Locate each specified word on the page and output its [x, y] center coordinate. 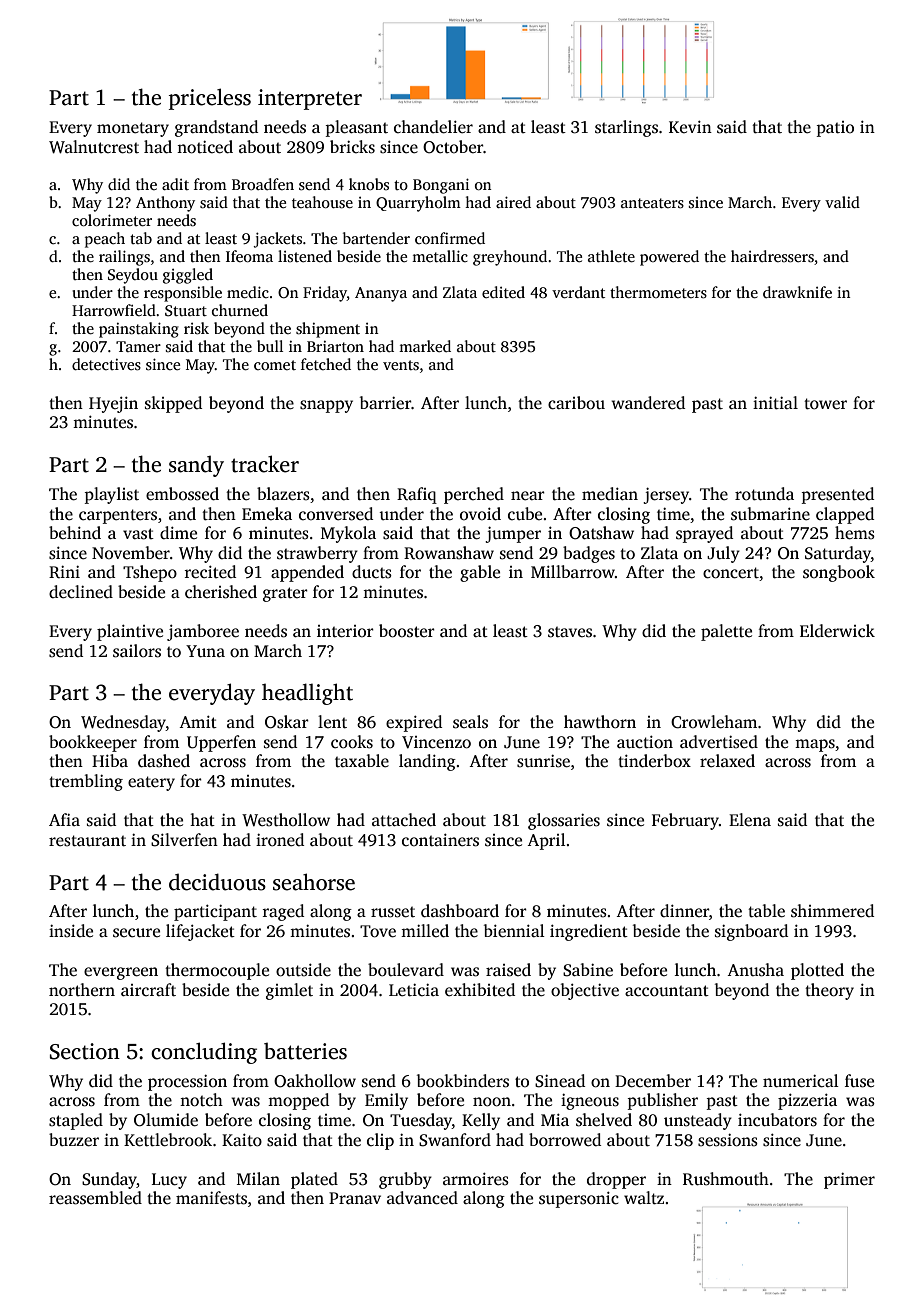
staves [570, 632]
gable [480, 573]
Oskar [287, 722]
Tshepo [150, 573]
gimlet [289, 991]
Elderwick [837, 631]
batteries [305, 1051]
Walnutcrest [94, 147]
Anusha [755, 970]
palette [726, 632]
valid [842, 202]
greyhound [510, 258]
